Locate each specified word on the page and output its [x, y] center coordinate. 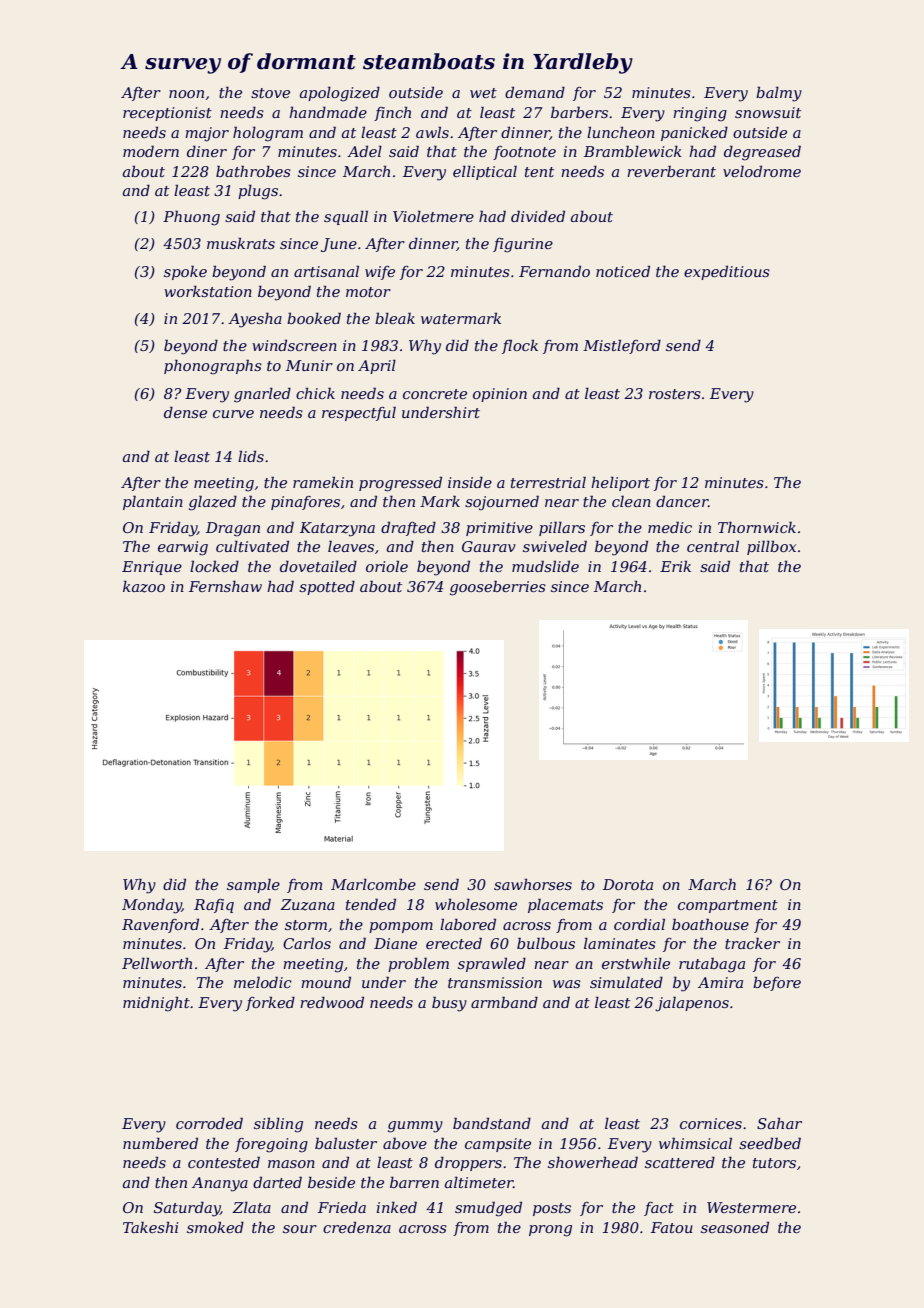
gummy [415, 1127]
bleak [395, 318]
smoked [215, 1227]
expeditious [727, 272]
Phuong [191, 218]
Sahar [779, 1123]
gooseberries [498, 588]
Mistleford [622, 346]
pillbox [771, 547]
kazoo [144, 586]
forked [270, 1003]
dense [185, 412]
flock [520, 346]
